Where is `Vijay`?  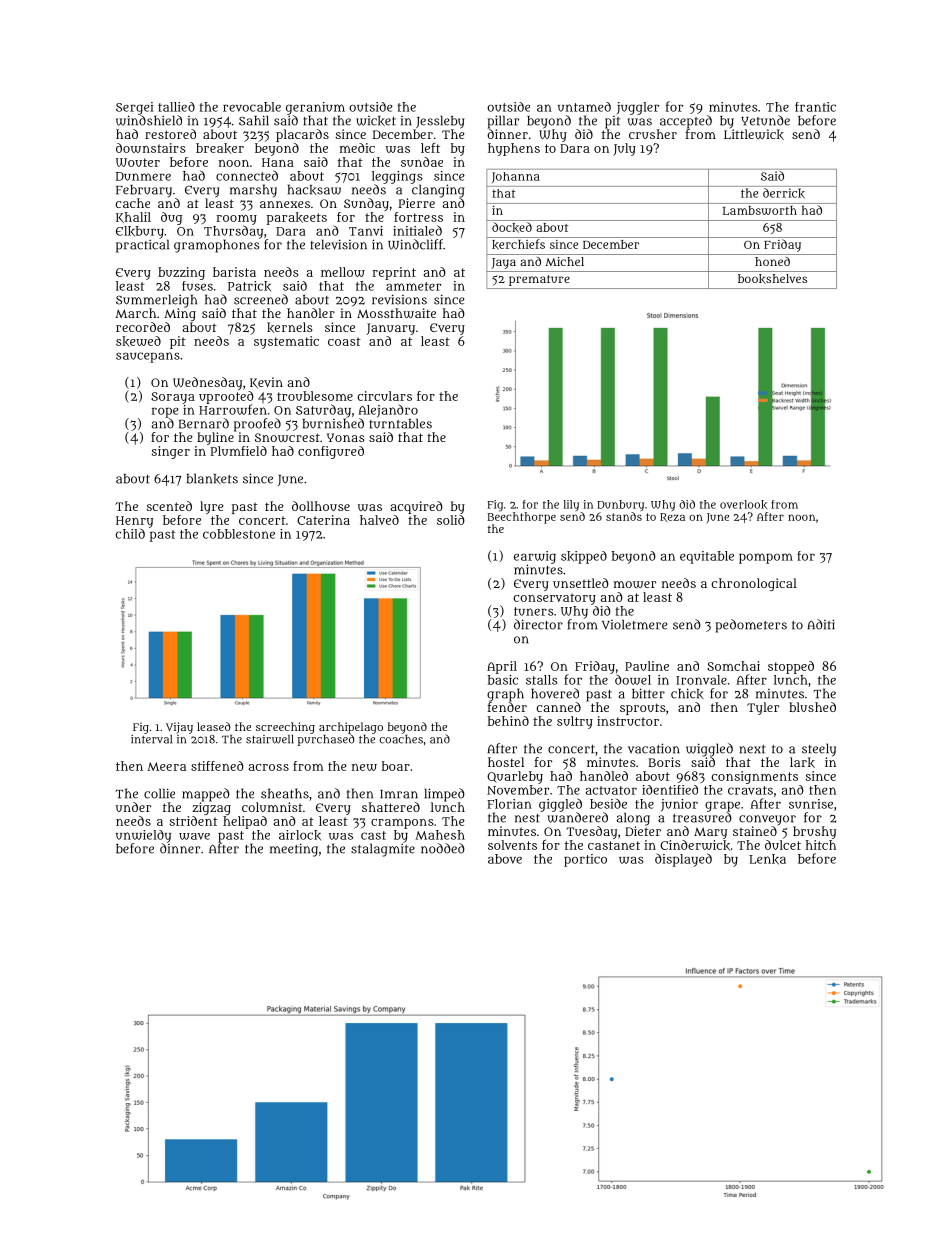
Vijay is located at coordinates (179, 728).
